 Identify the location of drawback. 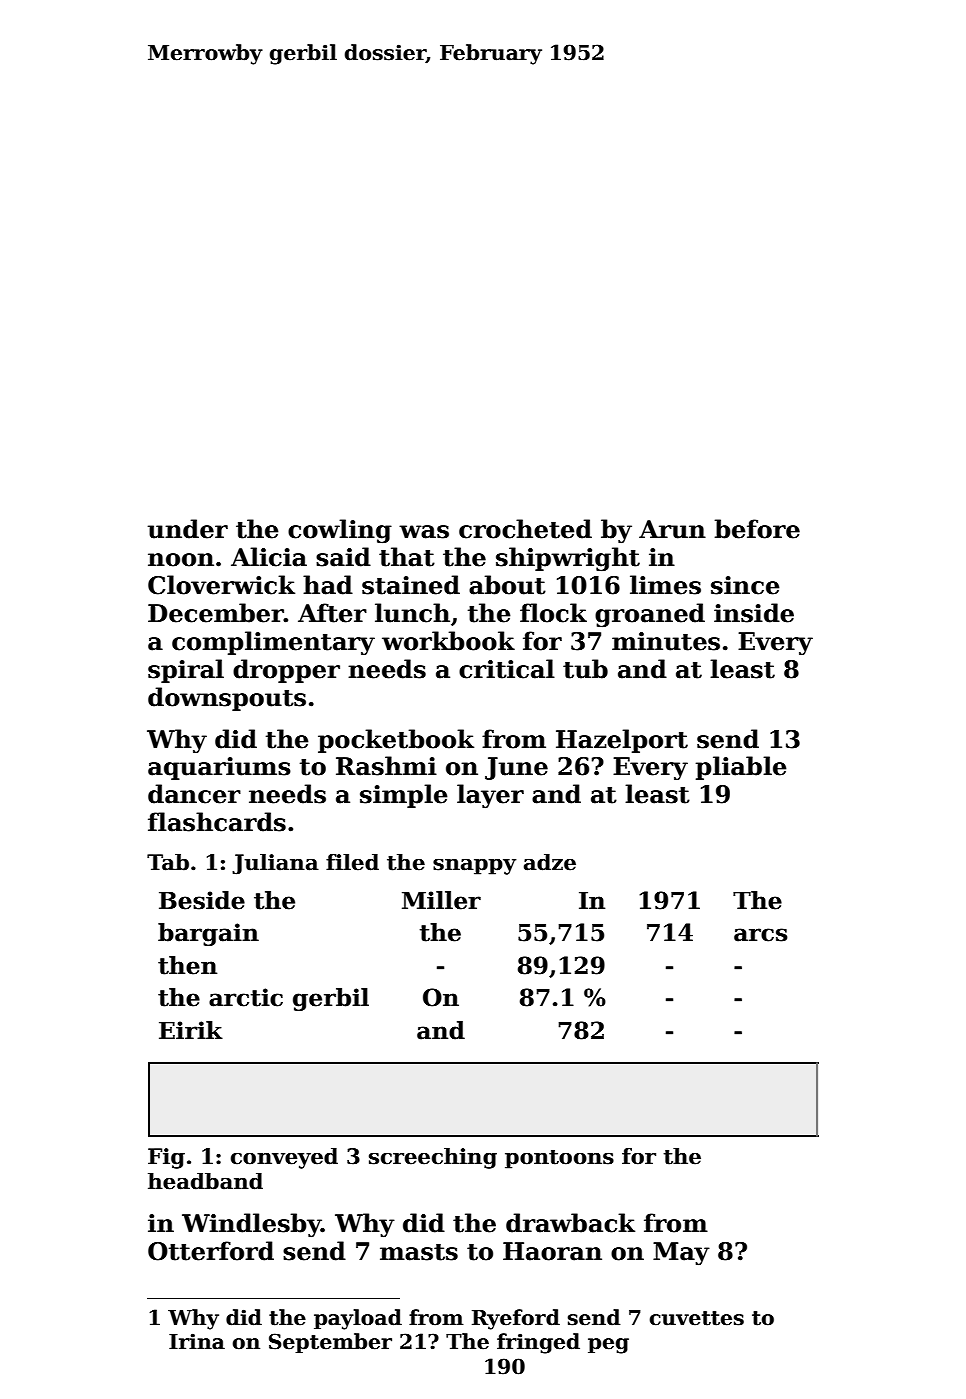
(570, 1223).
